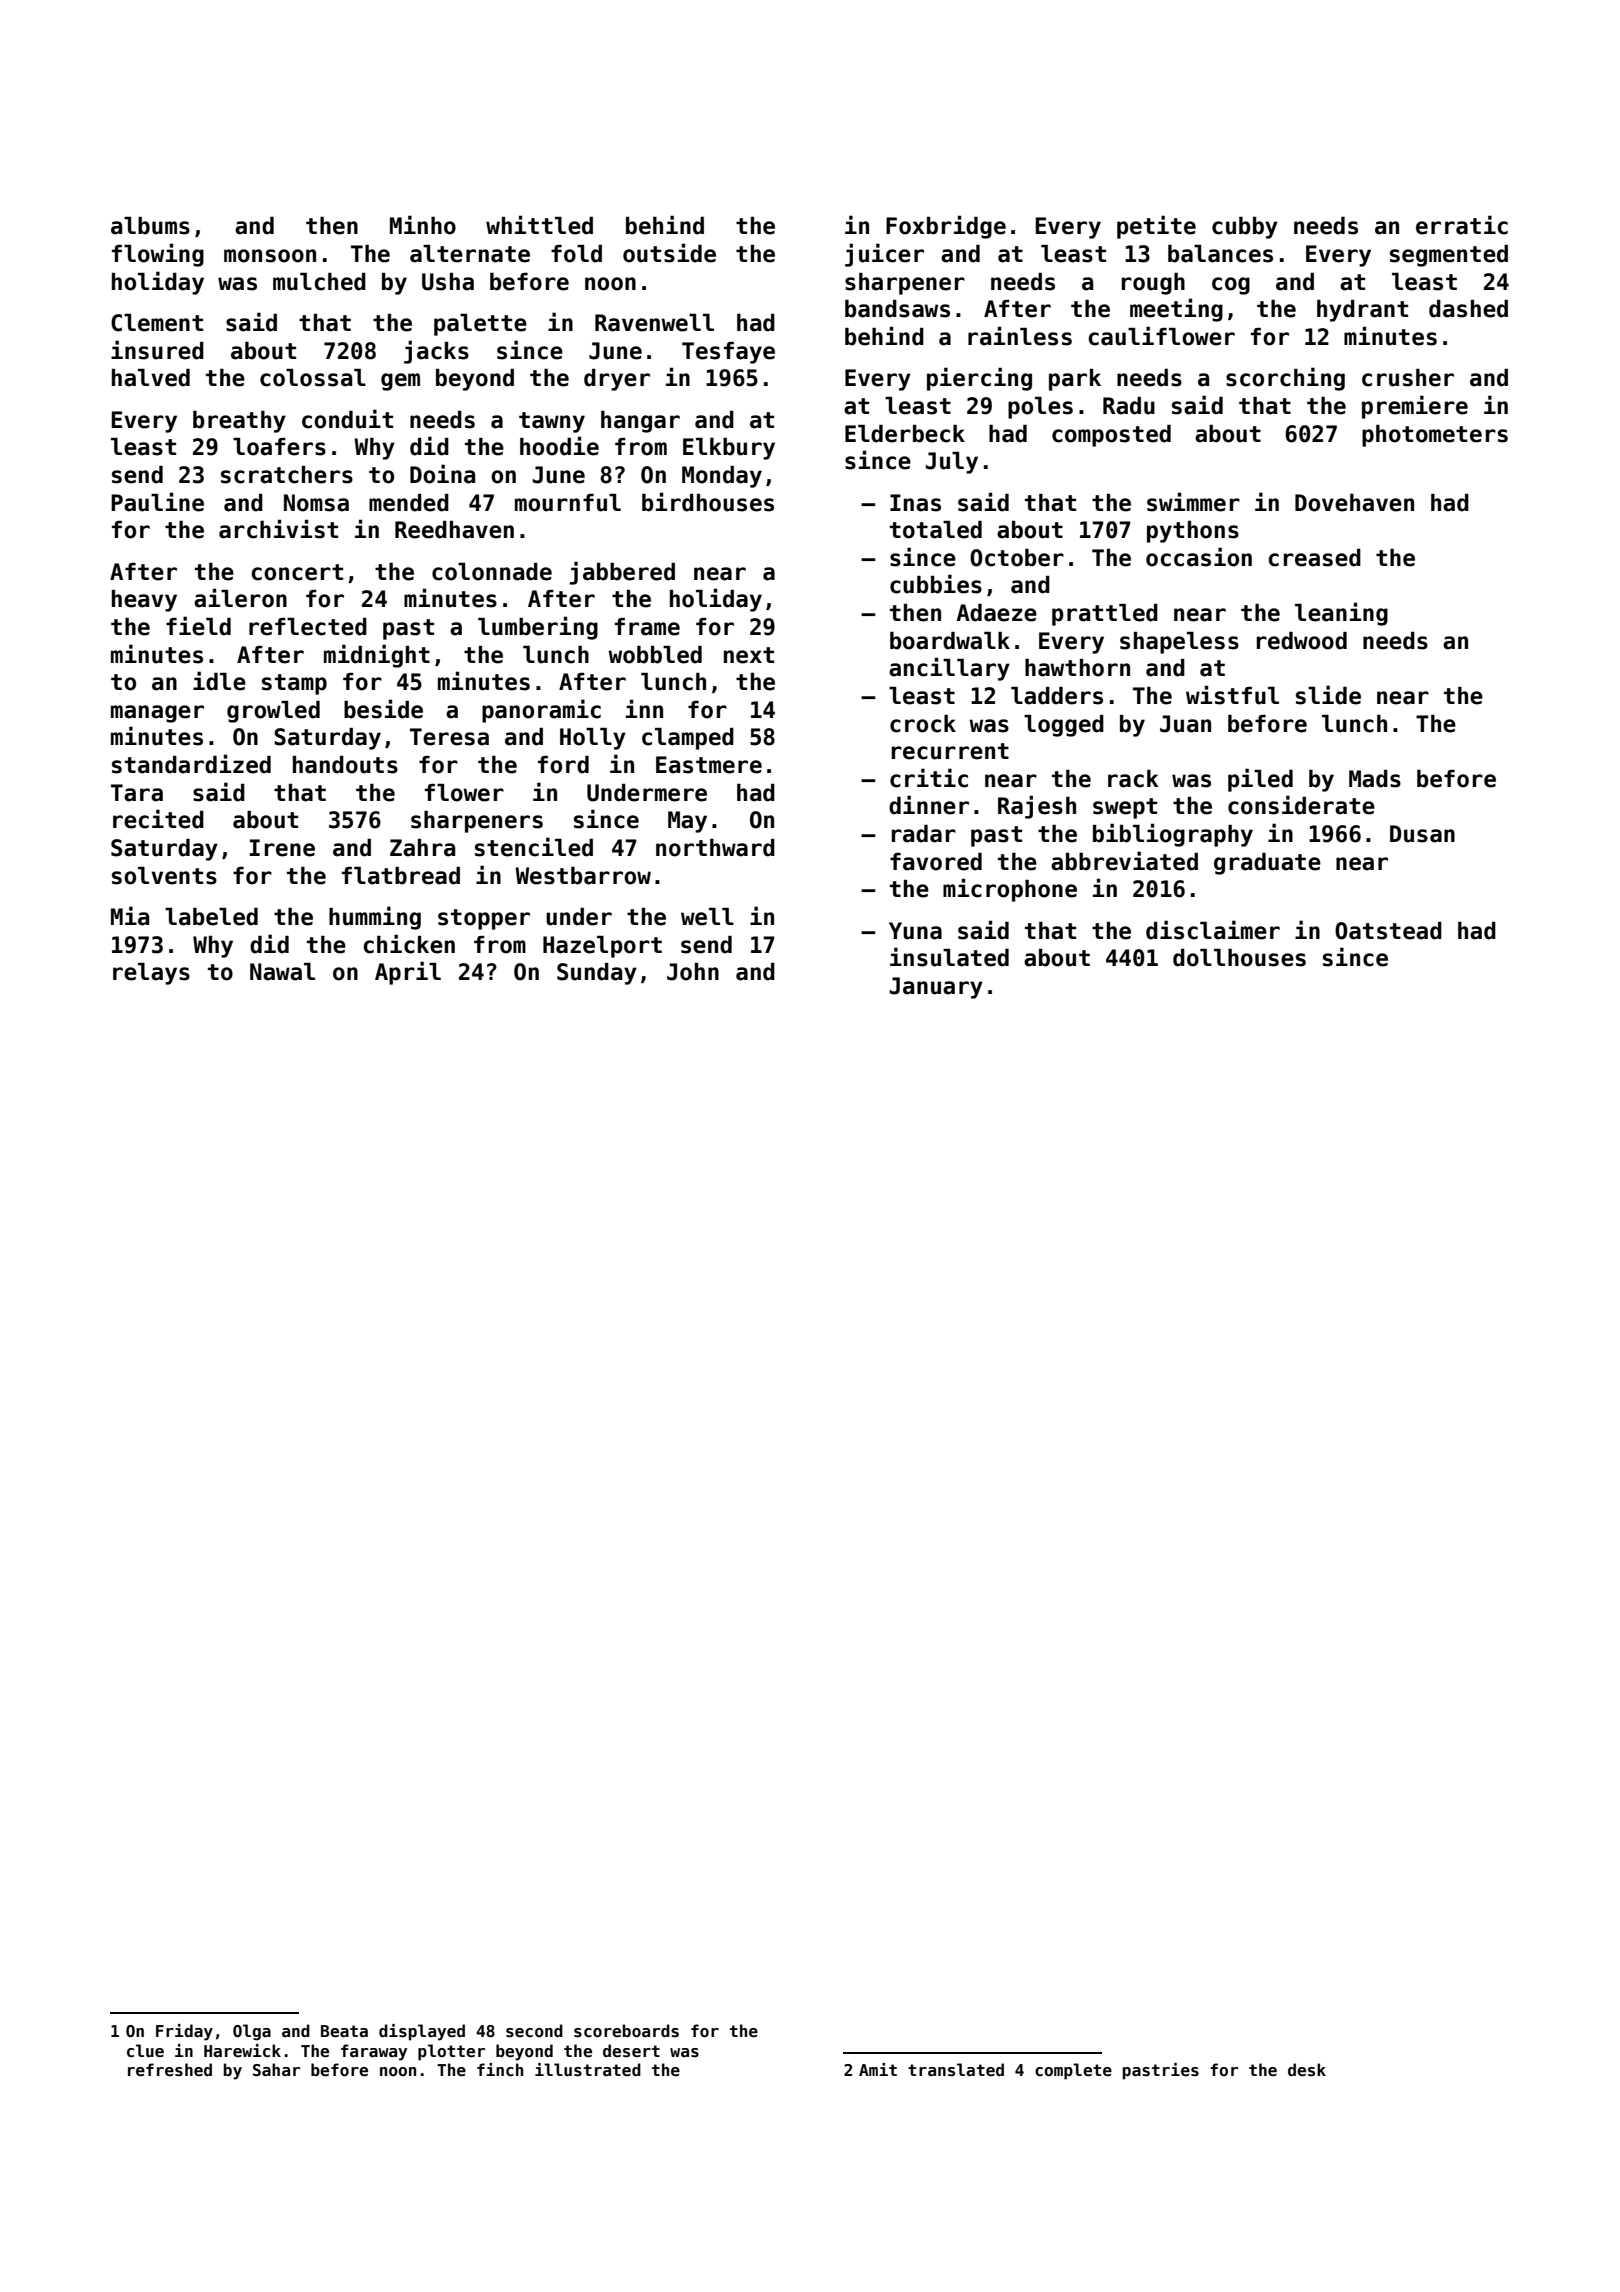 The height and width of the document is (2292, 1620). Describe the element at coordinates (1037, 807) in the document. I see `Rajesh` at that location.
